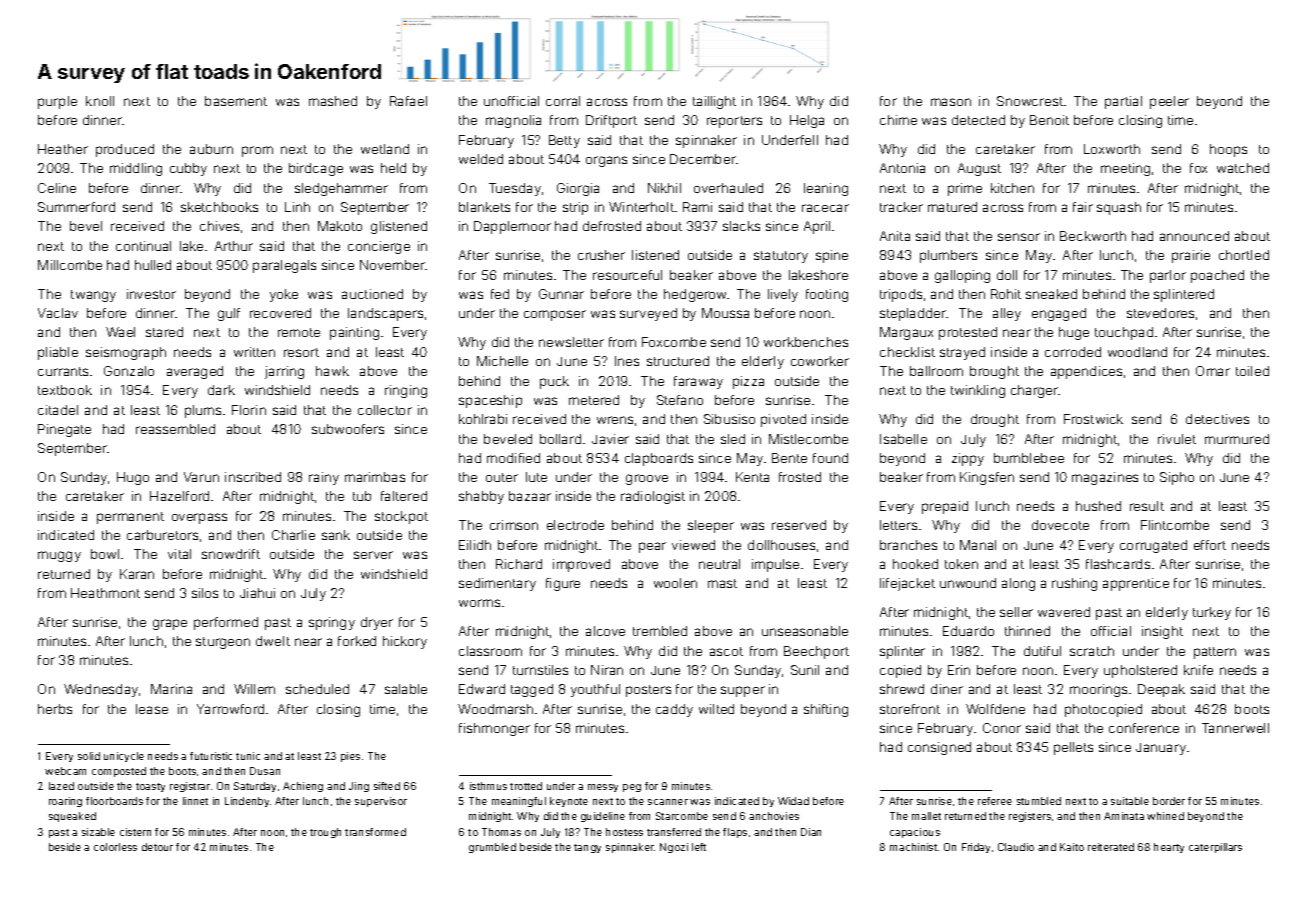 Image resolution: width=1308 pixels, height=924 pixels. What do you see at coordinates (653, 497) in the page?
I see `radiologist` at bounding box center [653, 497].
